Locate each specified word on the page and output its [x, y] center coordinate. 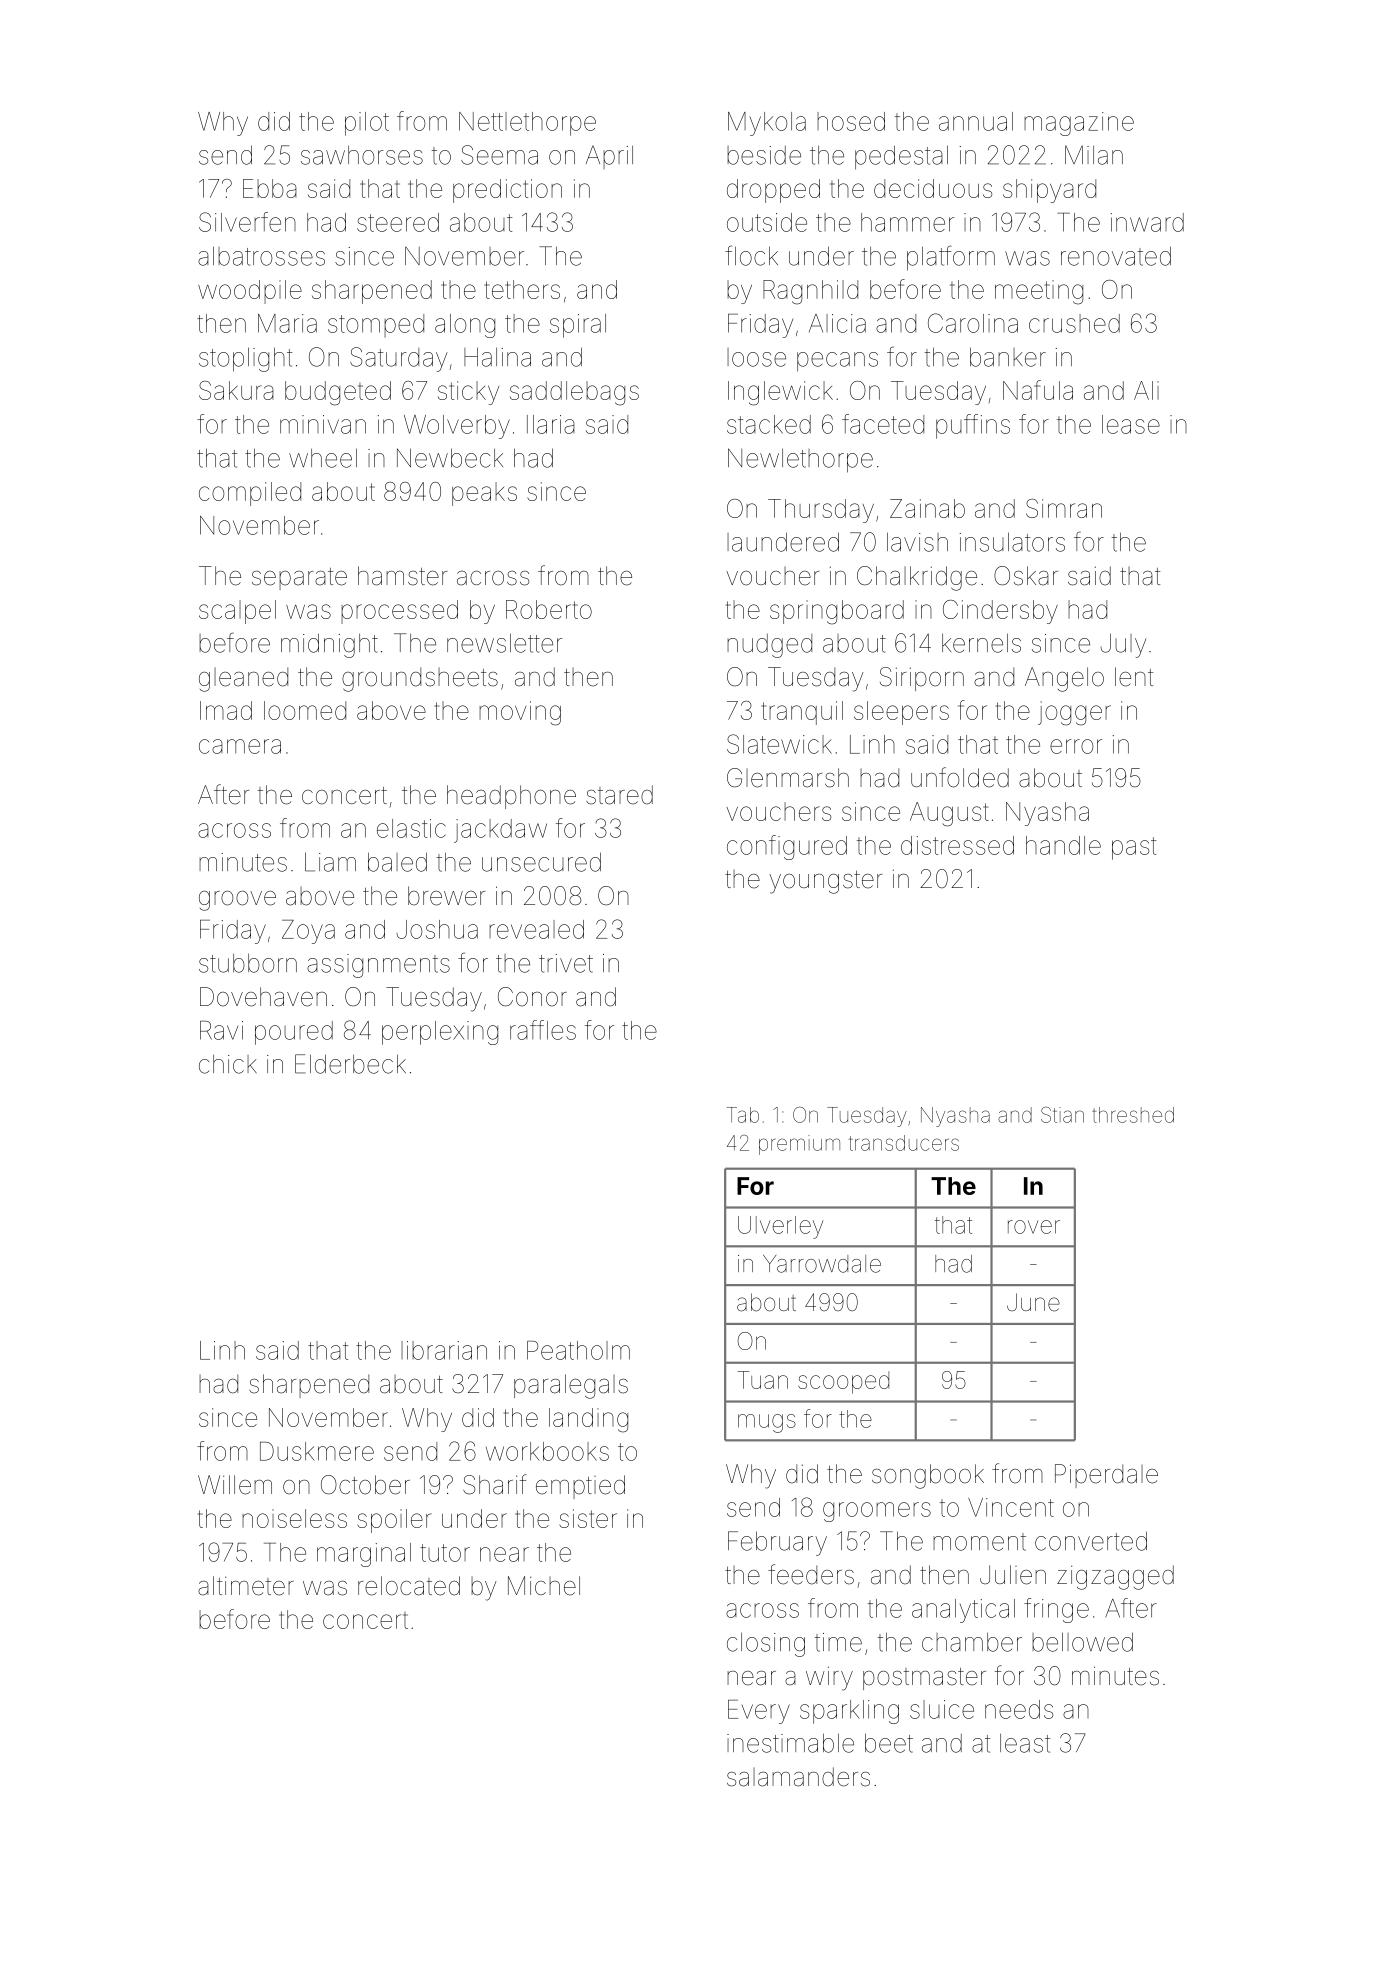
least [1025, 1743]
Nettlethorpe [527, 124]
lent [1134, 677]
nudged [769, 646]
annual [976, 121]
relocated [409, 1586]
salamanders [798, 1777]
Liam [330, 862]
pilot [367, 124]
